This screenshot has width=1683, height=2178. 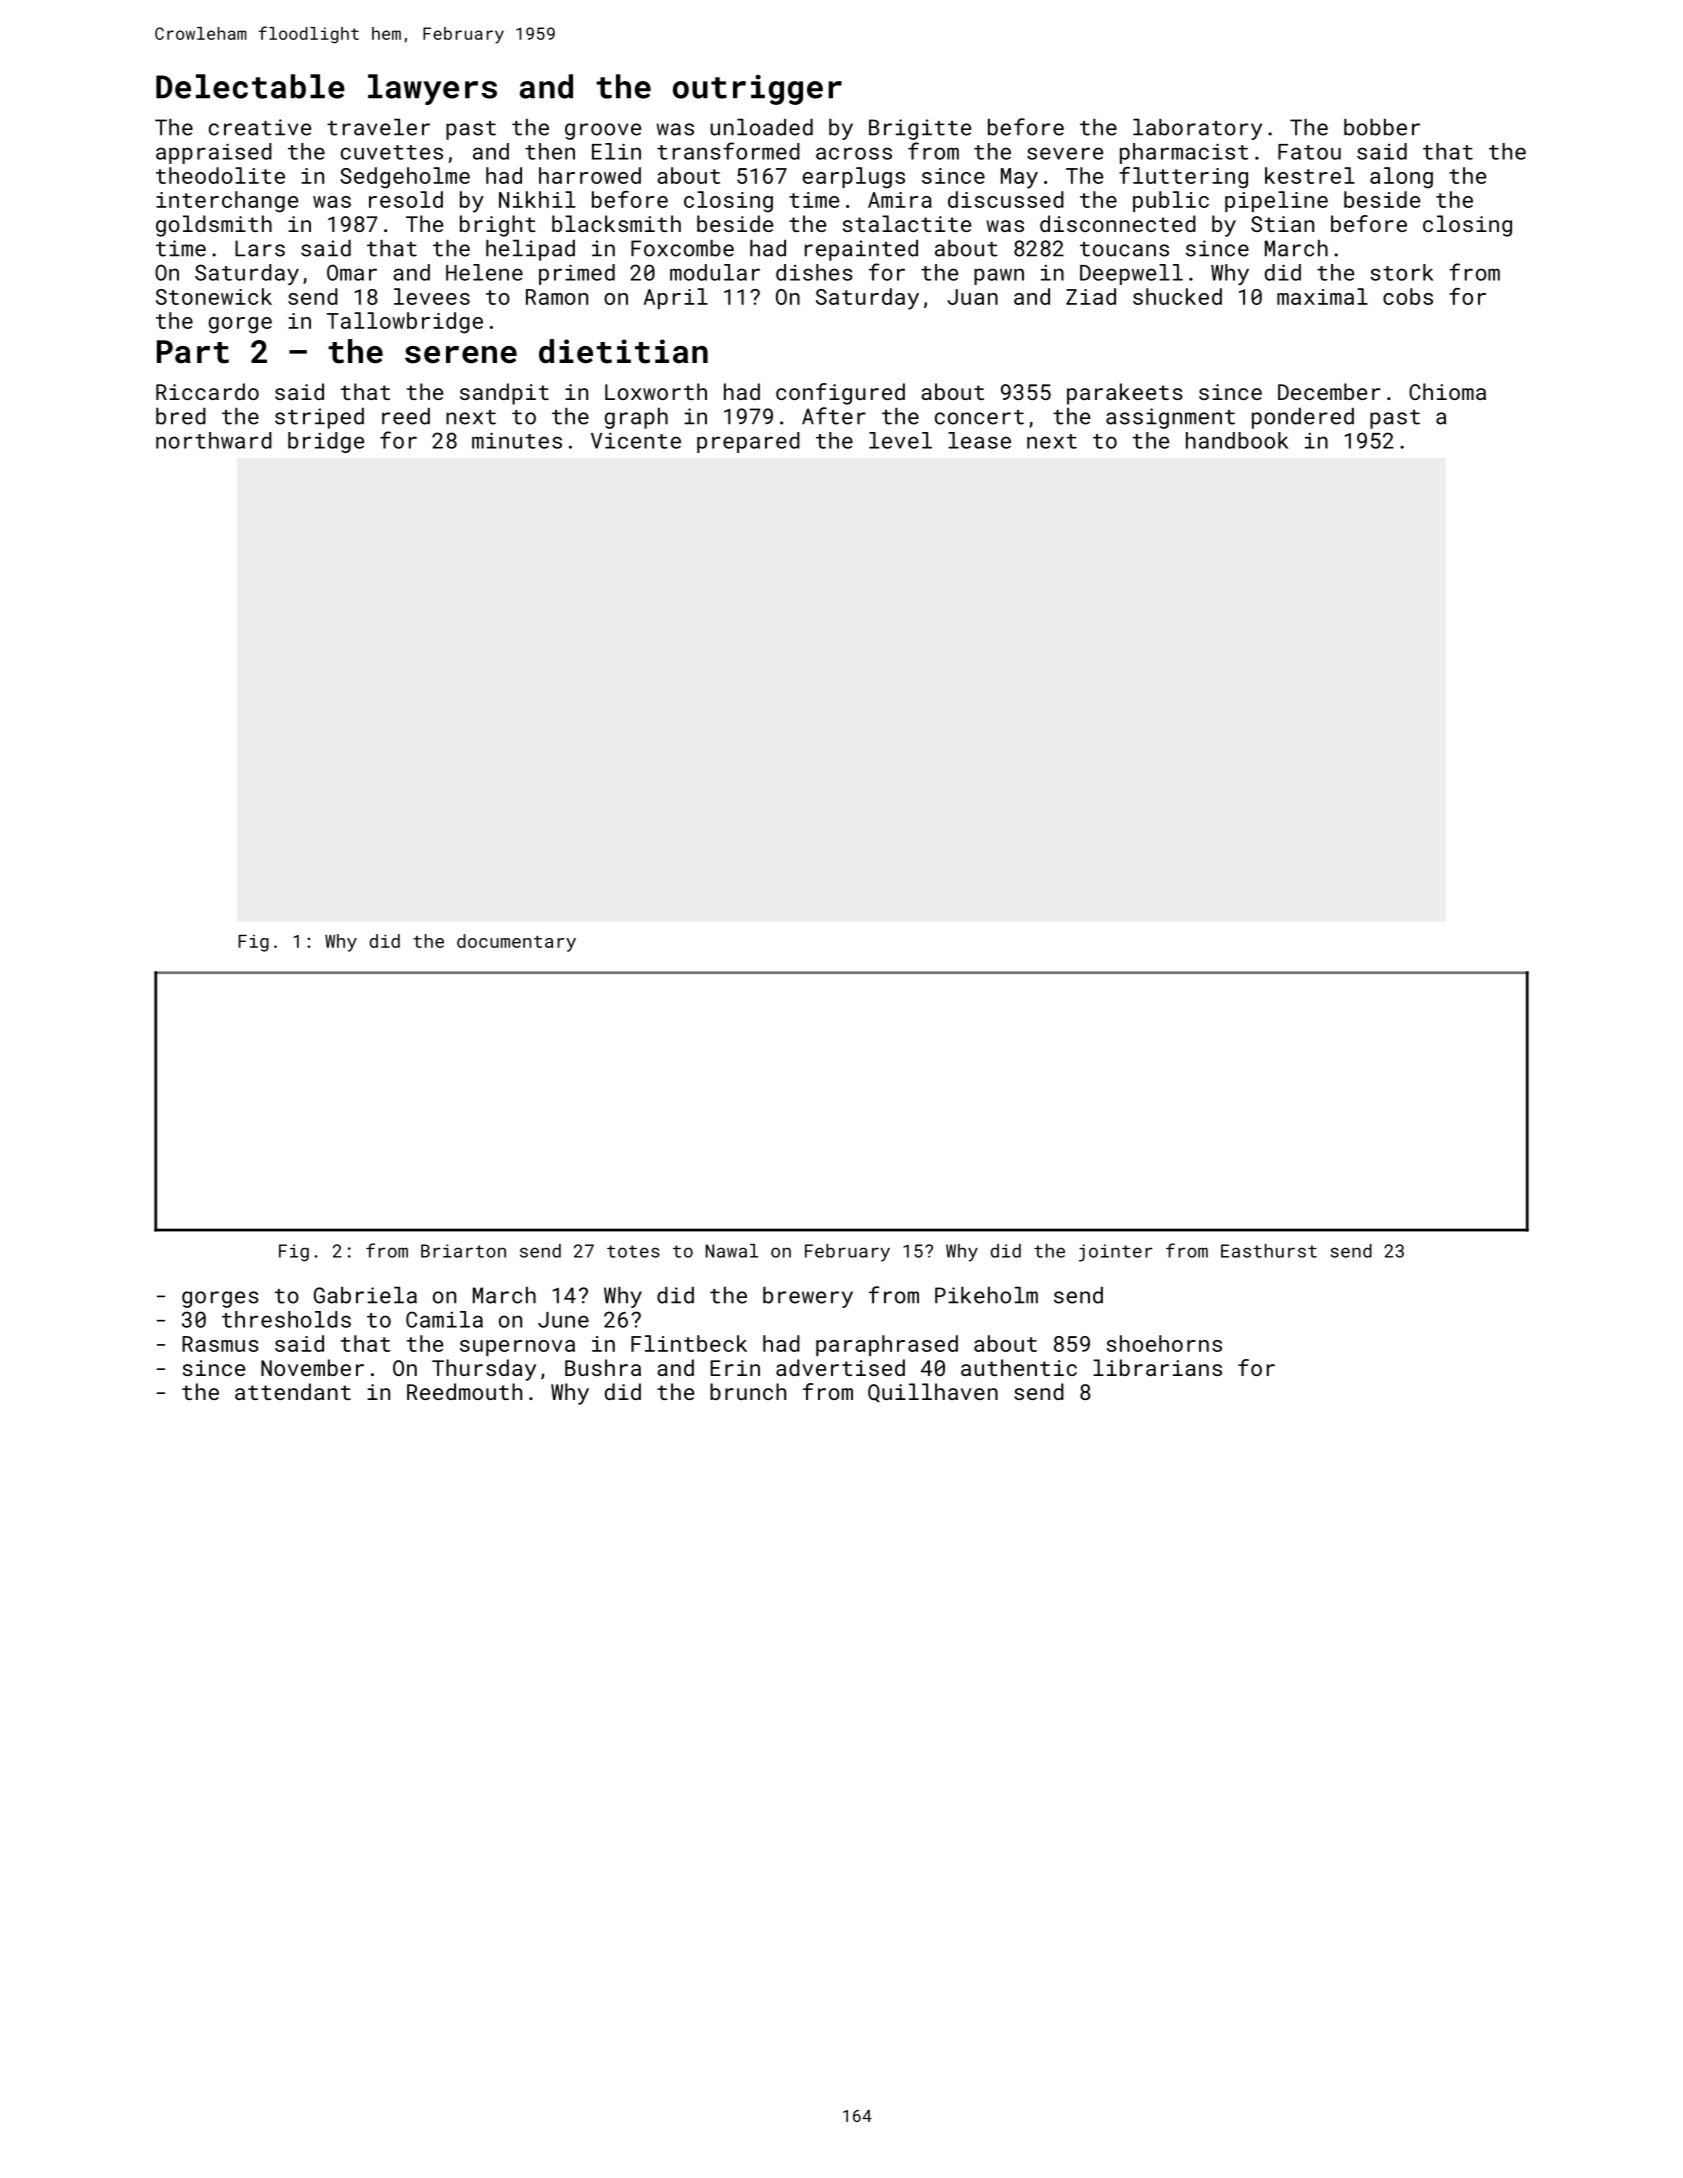 I want to click on bobber, so click(x=1382, y=127).
